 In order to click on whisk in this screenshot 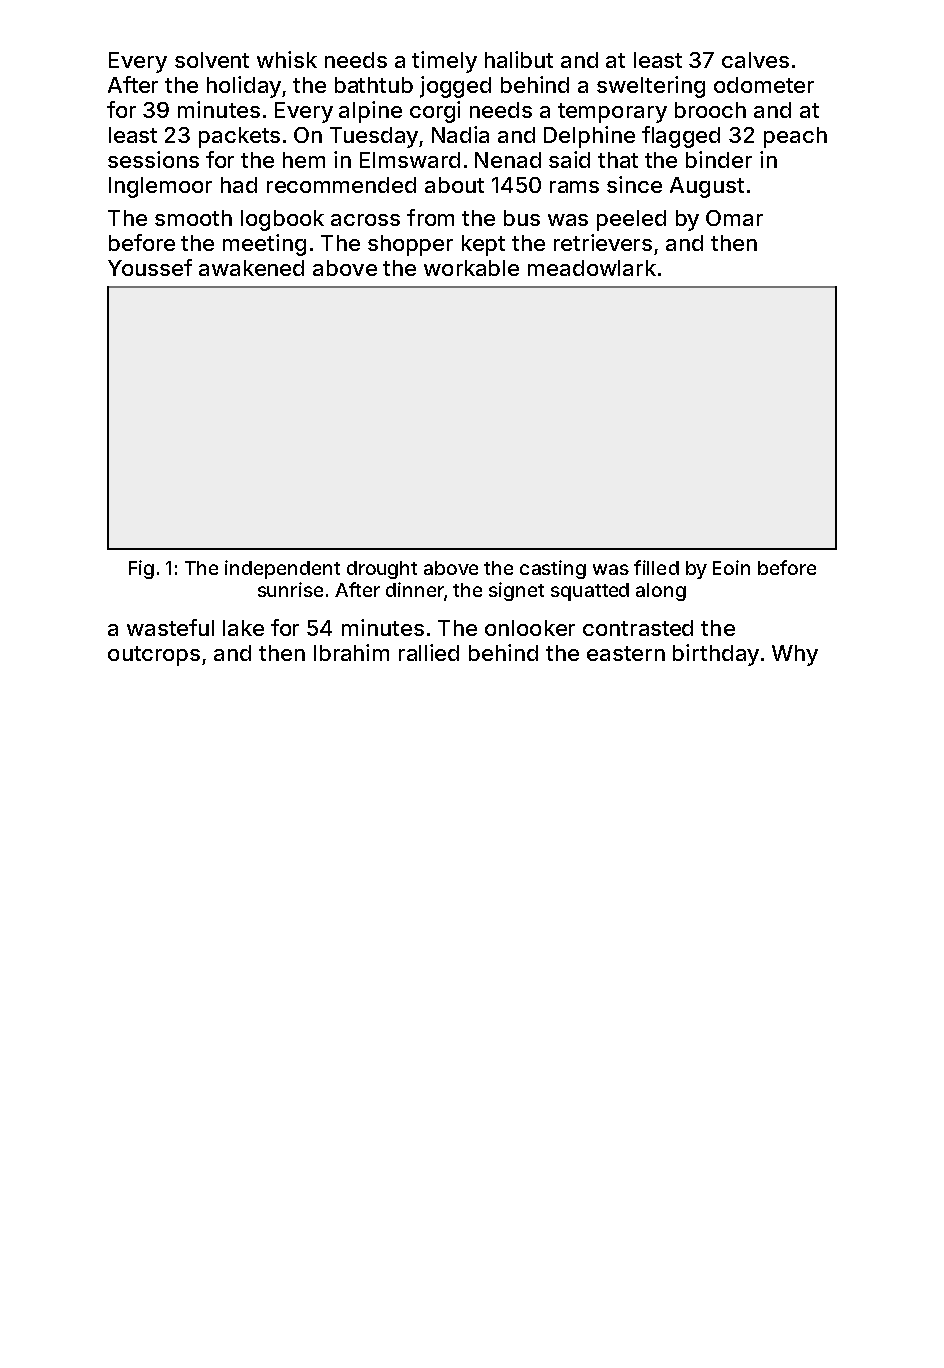, I will do `click(287, 59)`.
